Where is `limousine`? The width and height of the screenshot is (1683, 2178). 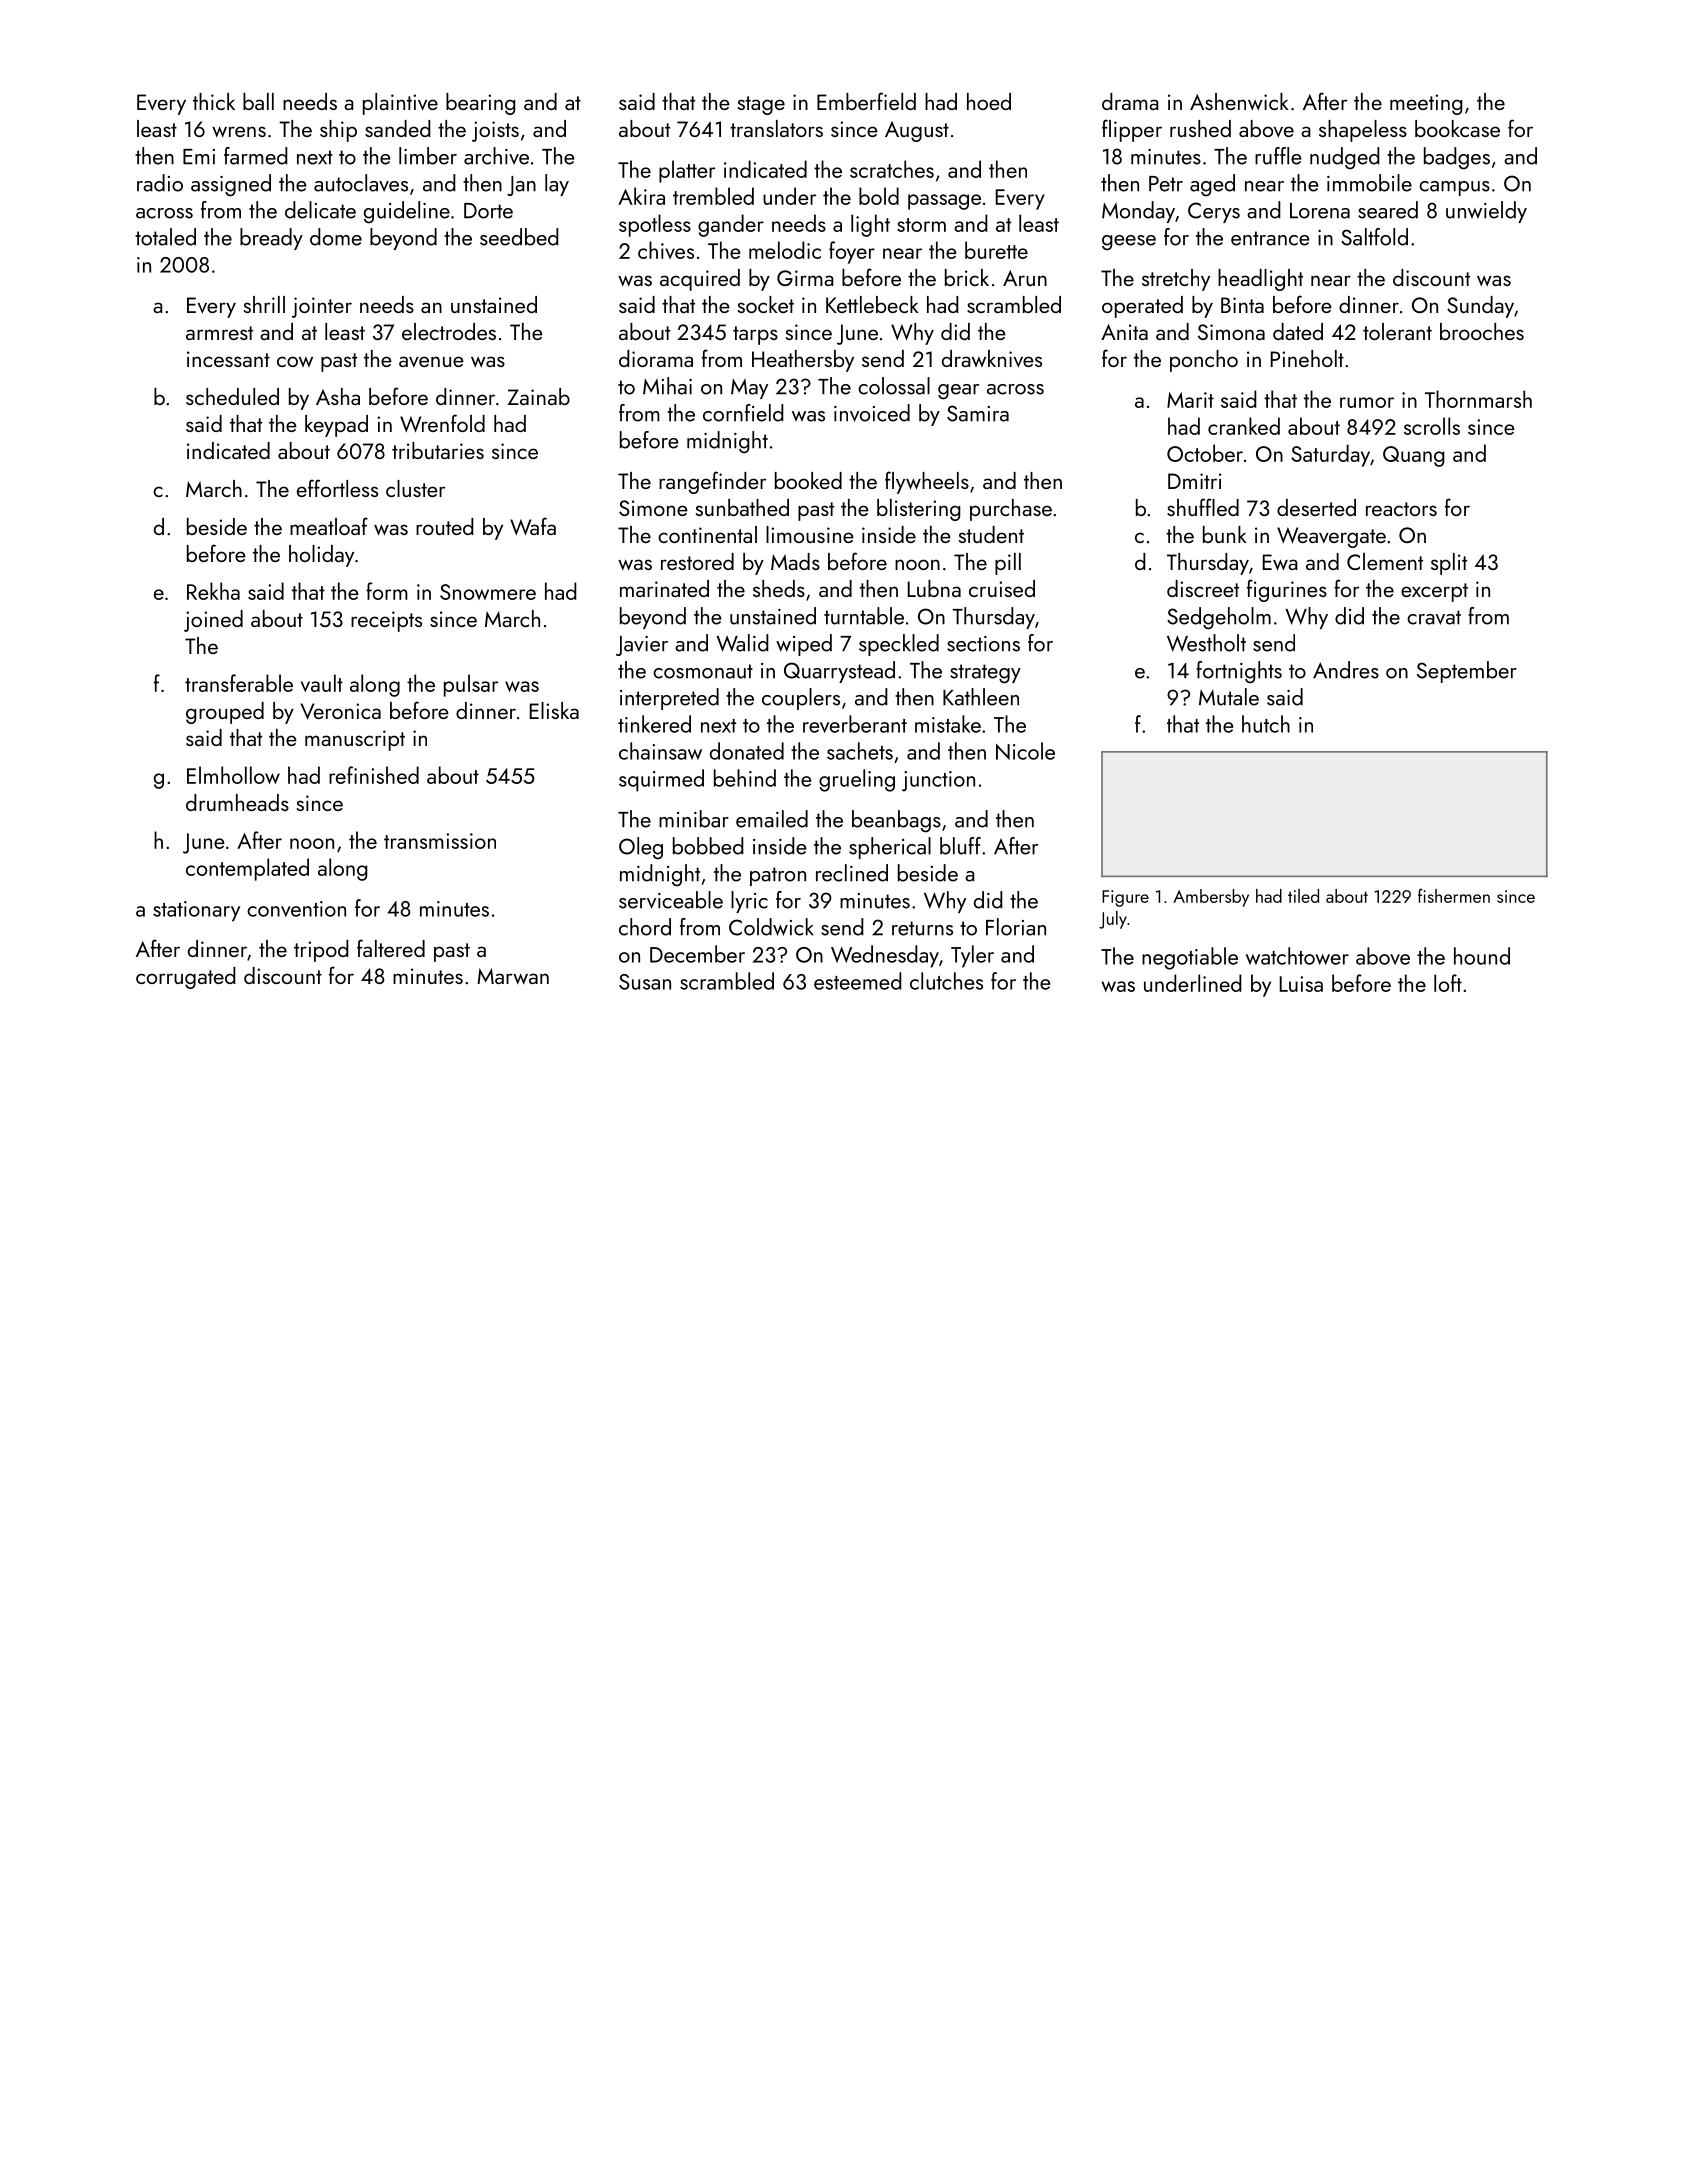 limousine is located at coordinates (810, 534).
